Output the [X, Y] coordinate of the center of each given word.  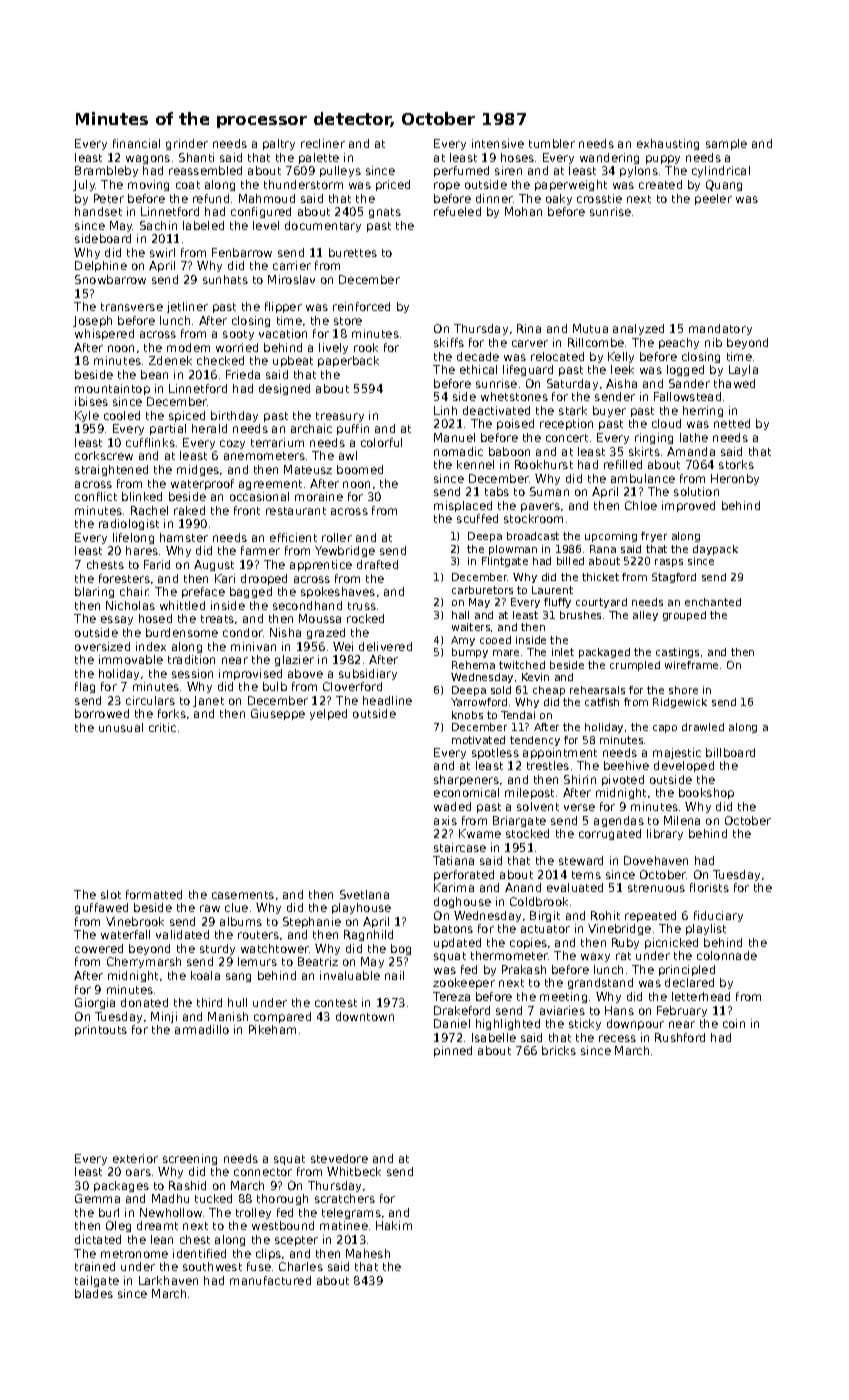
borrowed [102, 713]
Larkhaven [168, 1280]
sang [238, 977]
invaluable [350, 975]
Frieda [243, 374]
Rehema [473, 665]
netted [732, 423]
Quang [724, 185]
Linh [445, 410]
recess [617, 1038]
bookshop [706, 793]
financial [136, 143]
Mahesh [368, 1253]
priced [393, 185]
